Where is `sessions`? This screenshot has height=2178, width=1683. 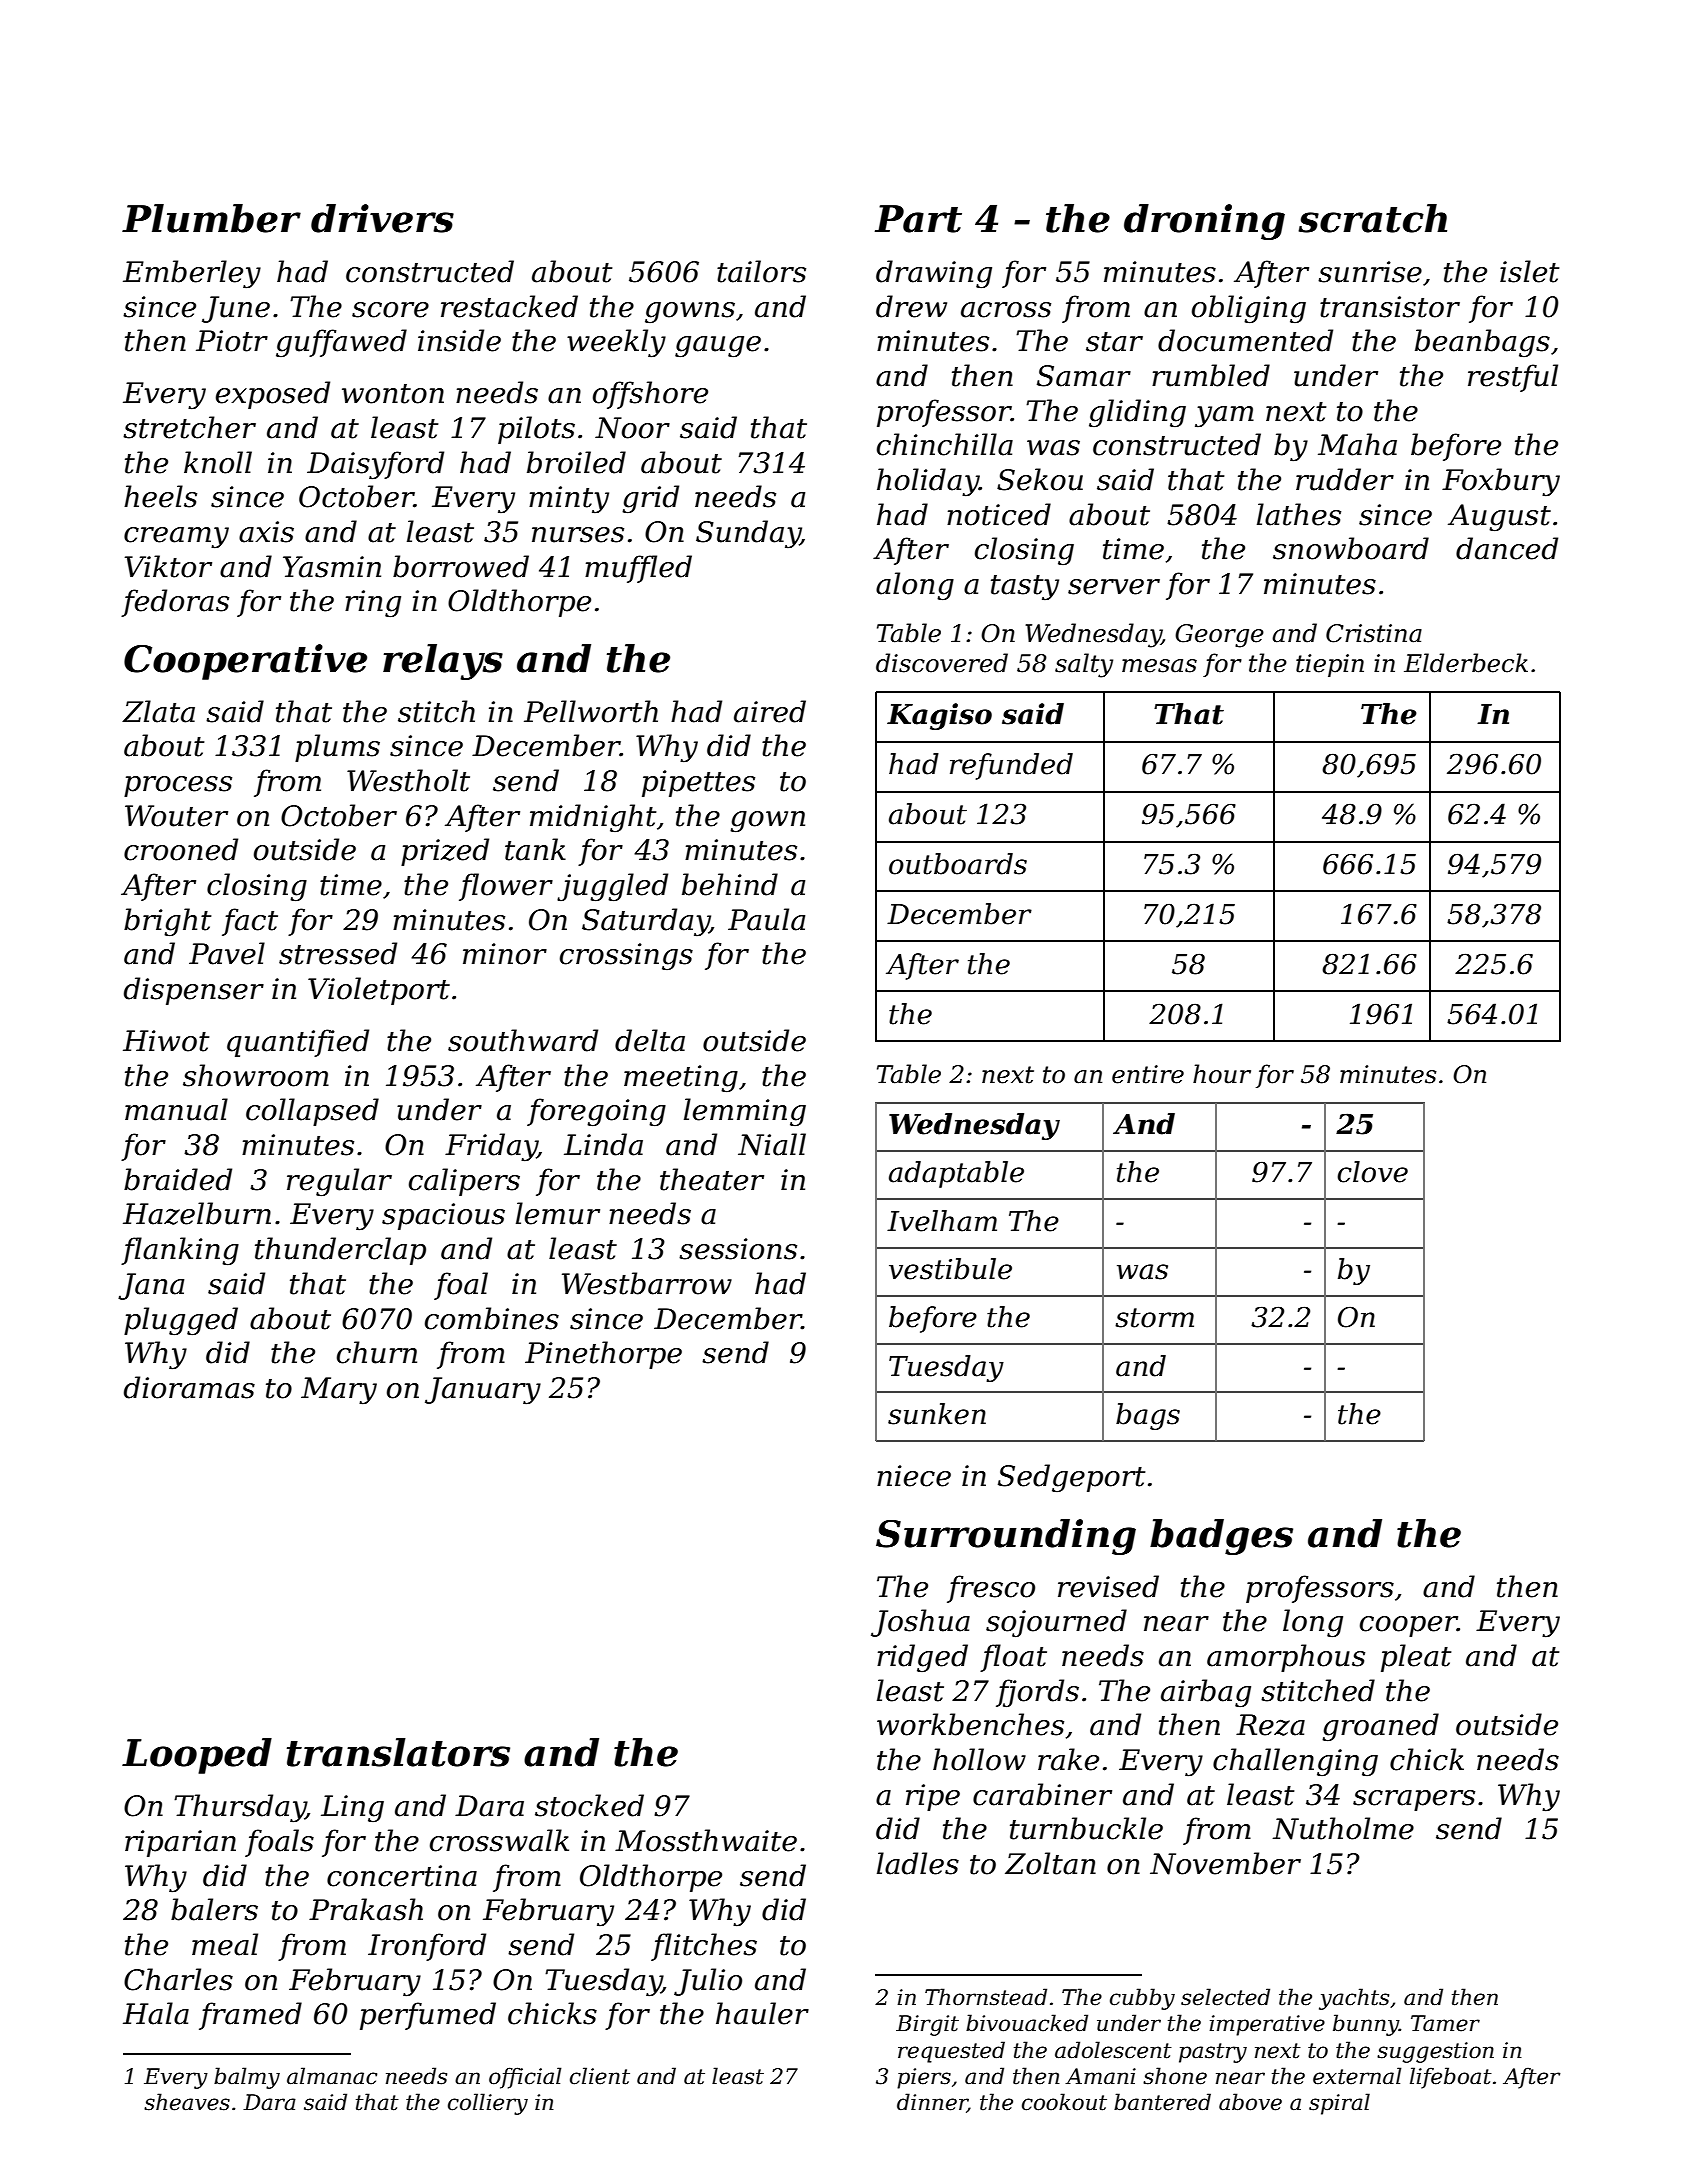 sessions is located at coordinates (738, 1249).
